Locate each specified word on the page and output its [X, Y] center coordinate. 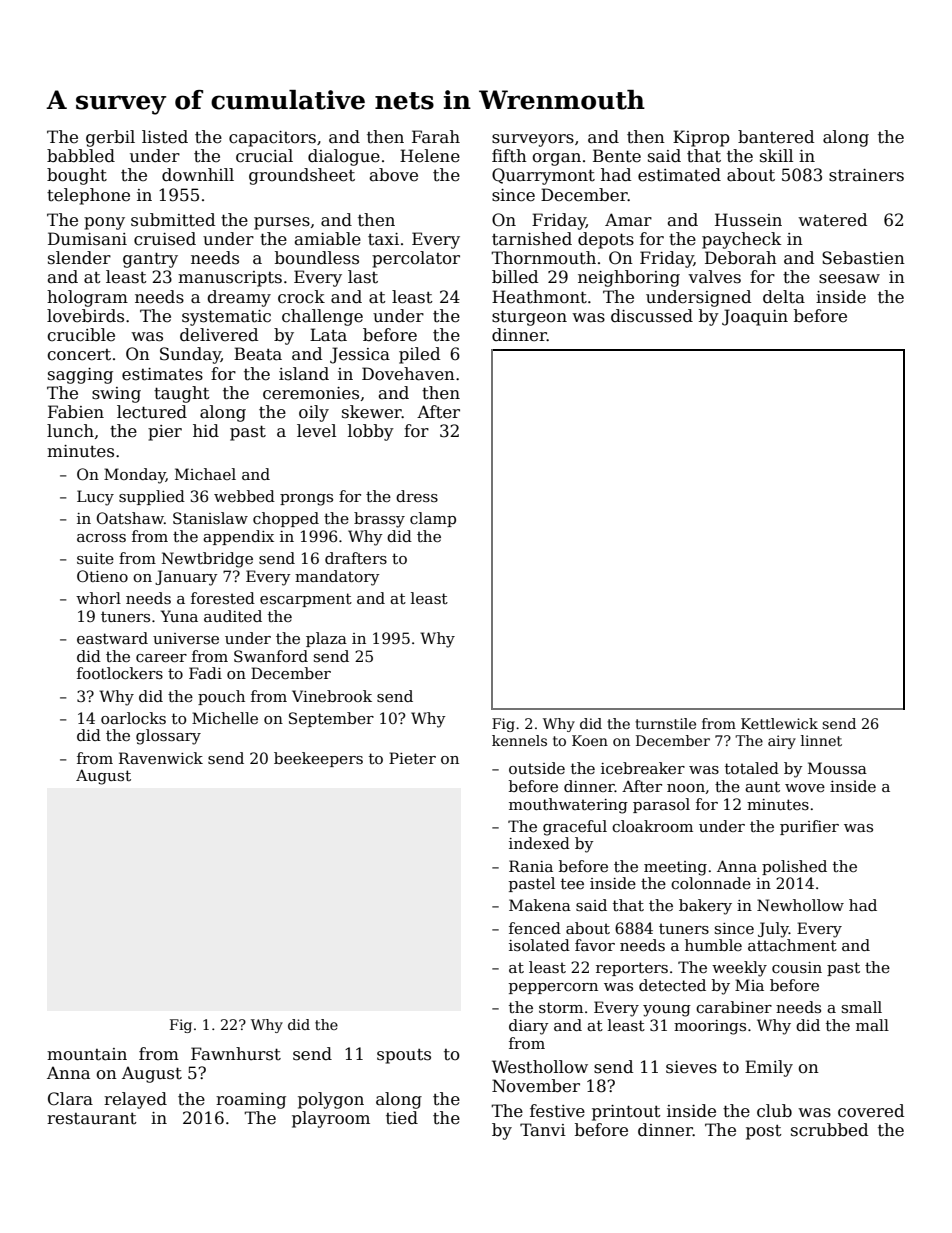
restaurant [92, 1119]
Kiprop [701, 138]
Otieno [102, 576]
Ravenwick [161, 758]
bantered [776, 137]
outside [537, 768]
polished [794, 867]
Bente [617, 156]
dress [417, 496]
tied [402, 1118]
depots [606, 240]
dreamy [239, 298]
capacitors [272, 139]
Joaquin [755, 317]
